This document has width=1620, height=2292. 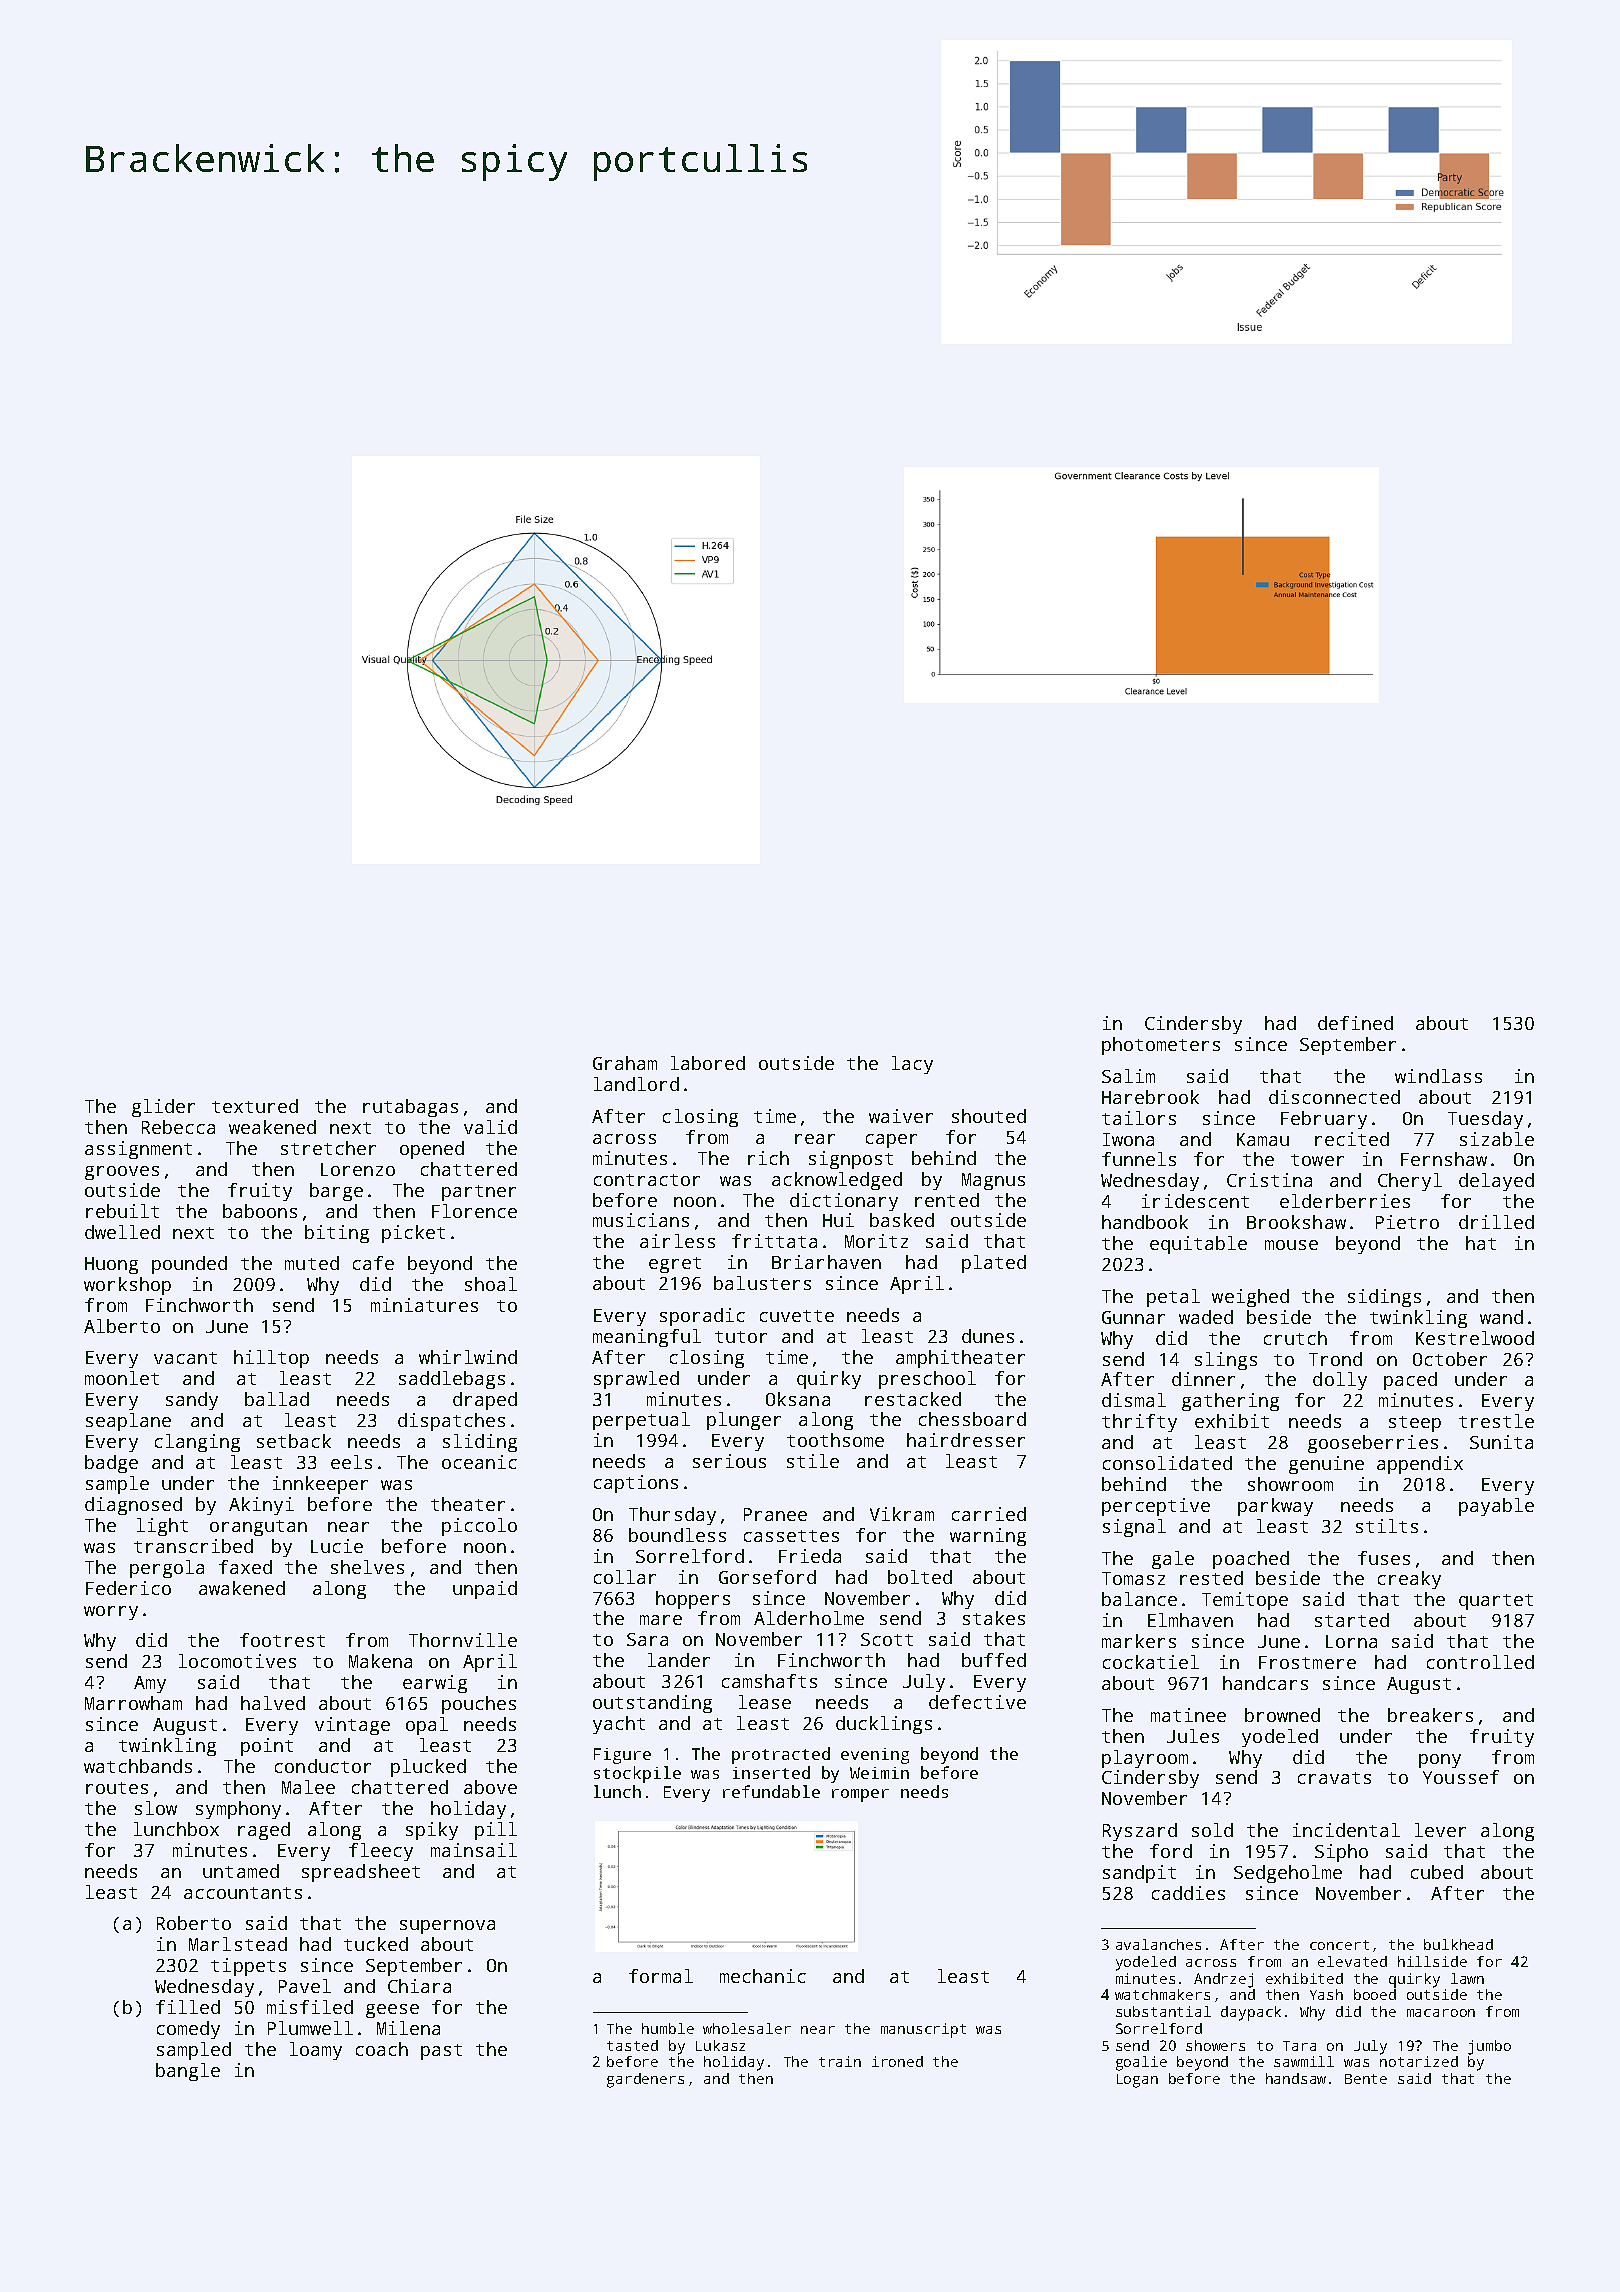 I want to click on Cristina, so click(x=1269, y=1180).
